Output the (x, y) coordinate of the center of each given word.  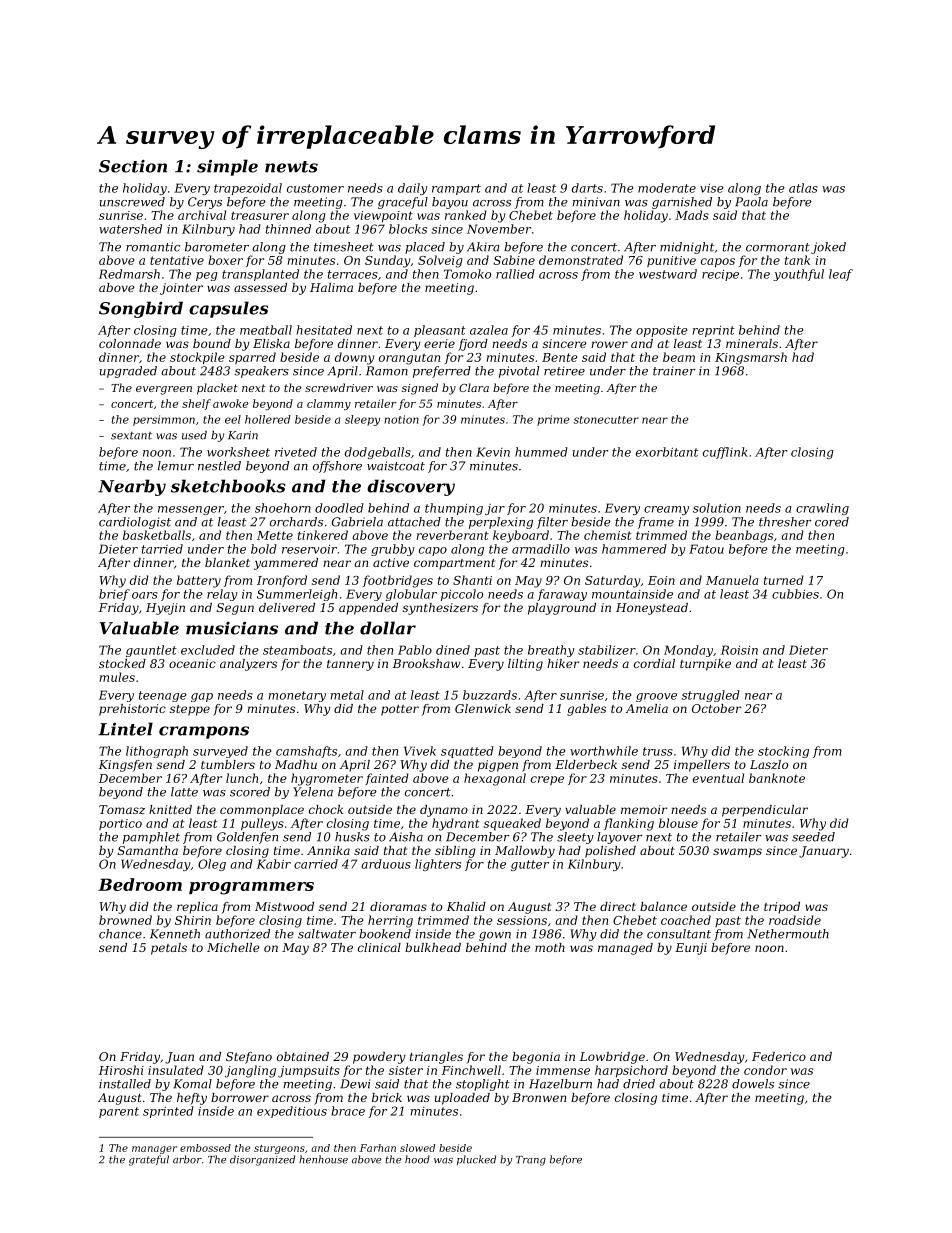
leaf (841, 275)
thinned (288, 229)
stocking (783, 752)
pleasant (440, 331)
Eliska (271, 343)
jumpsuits (309, 1072)
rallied (515, 274)
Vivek (420, 751)
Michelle (233, 947)
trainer (674, 371)
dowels (753, 1084)
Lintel (125, 729)
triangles (436, 1058)
